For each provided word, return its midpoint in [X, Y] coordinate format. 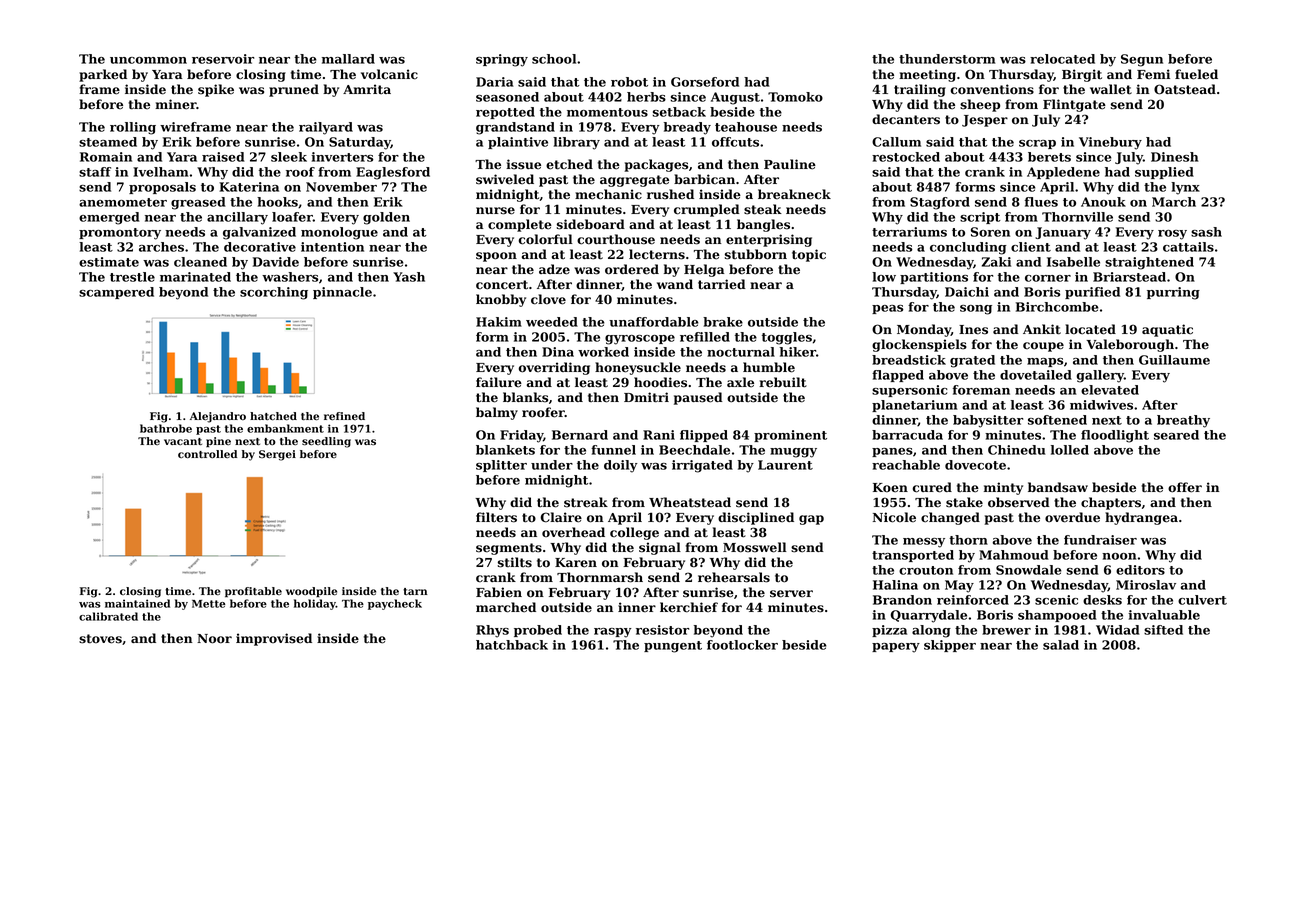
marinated [195, 277]
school [554, 59]
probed [538, 631]
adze [554, 269]
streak [586, 502]
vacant [183, 441]
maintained [137, 603]
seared [1176, 435]
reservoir [223, 59]
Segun [1142, 60]
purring [1173, 293]
